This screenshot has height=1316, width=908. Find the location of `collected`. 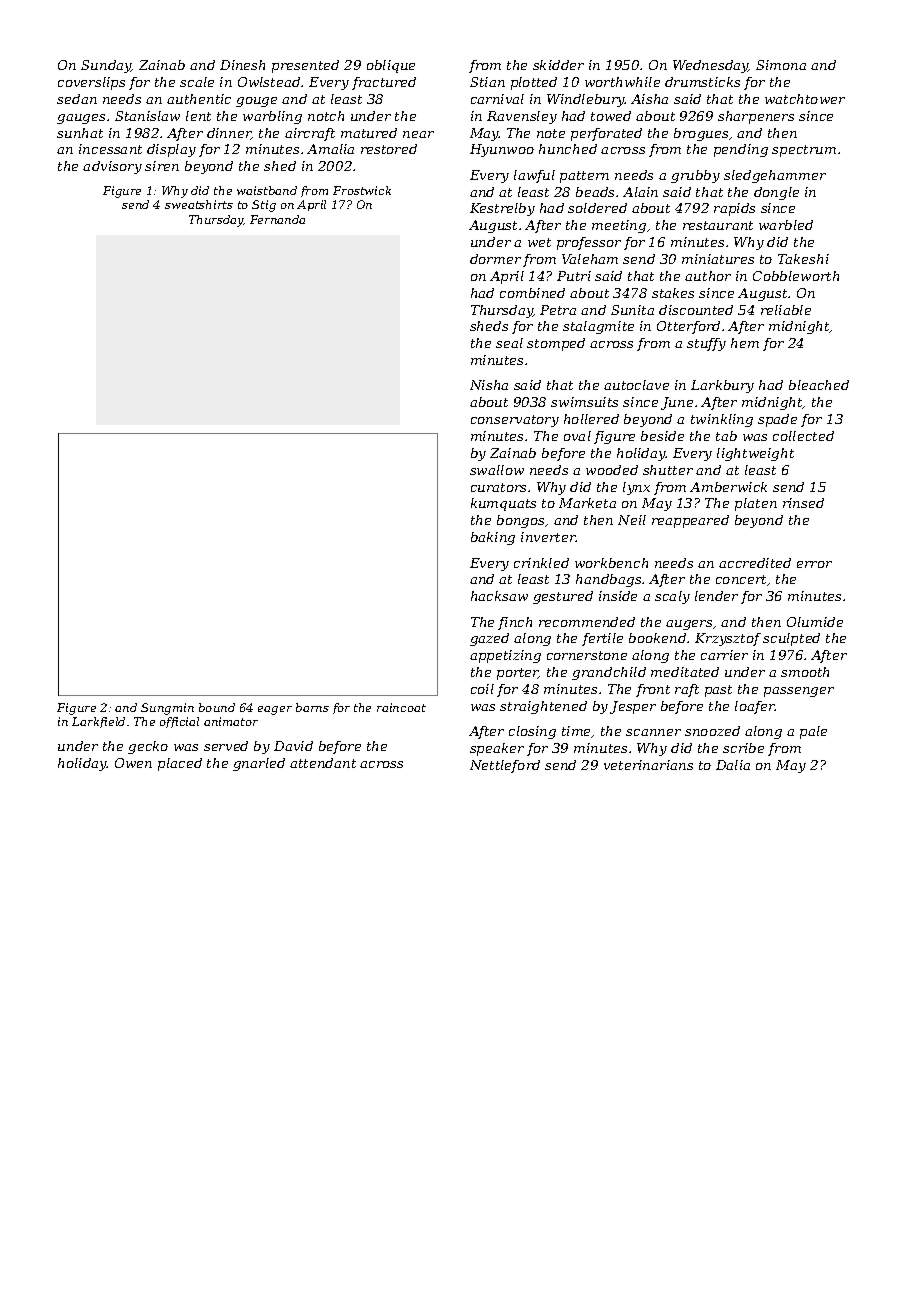

collected is located at coordinates (803, 436).
